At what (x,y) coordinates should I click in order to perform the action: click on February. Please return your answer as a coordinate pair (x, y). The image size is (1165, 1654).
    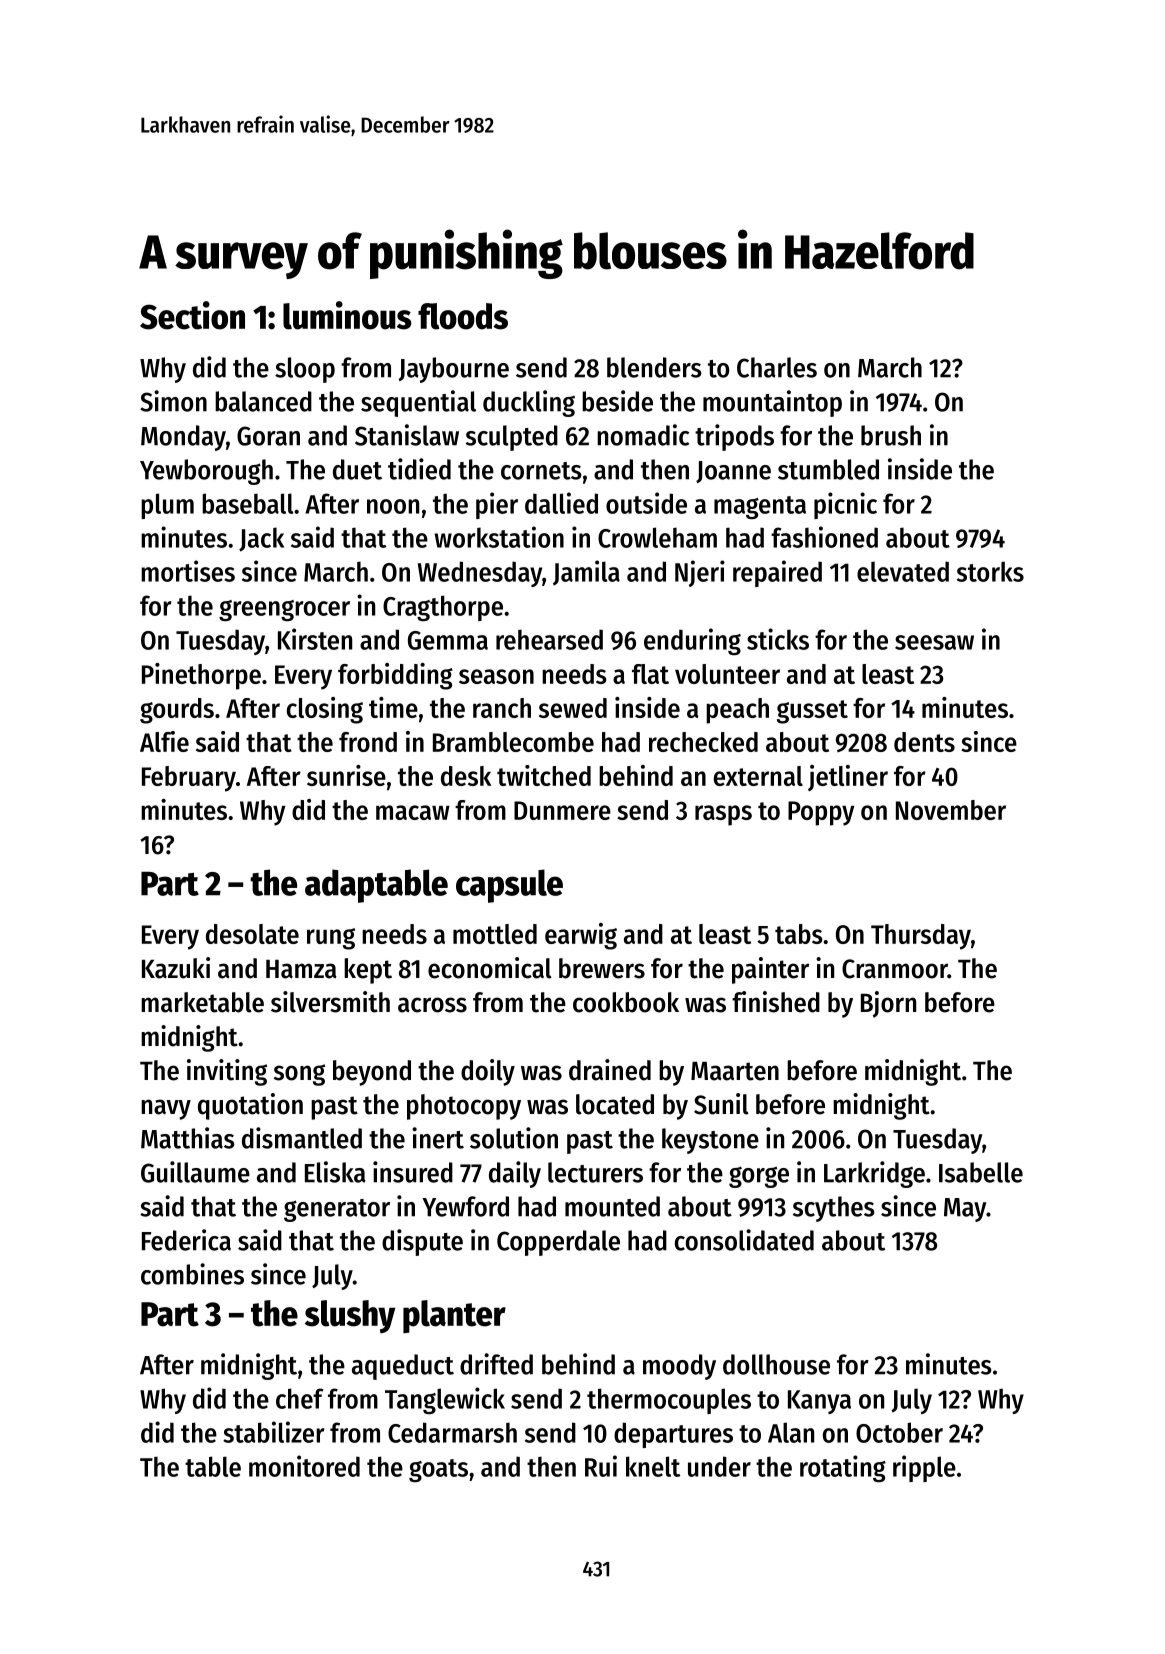
    Looking at the image, I should click on (189, 779).
